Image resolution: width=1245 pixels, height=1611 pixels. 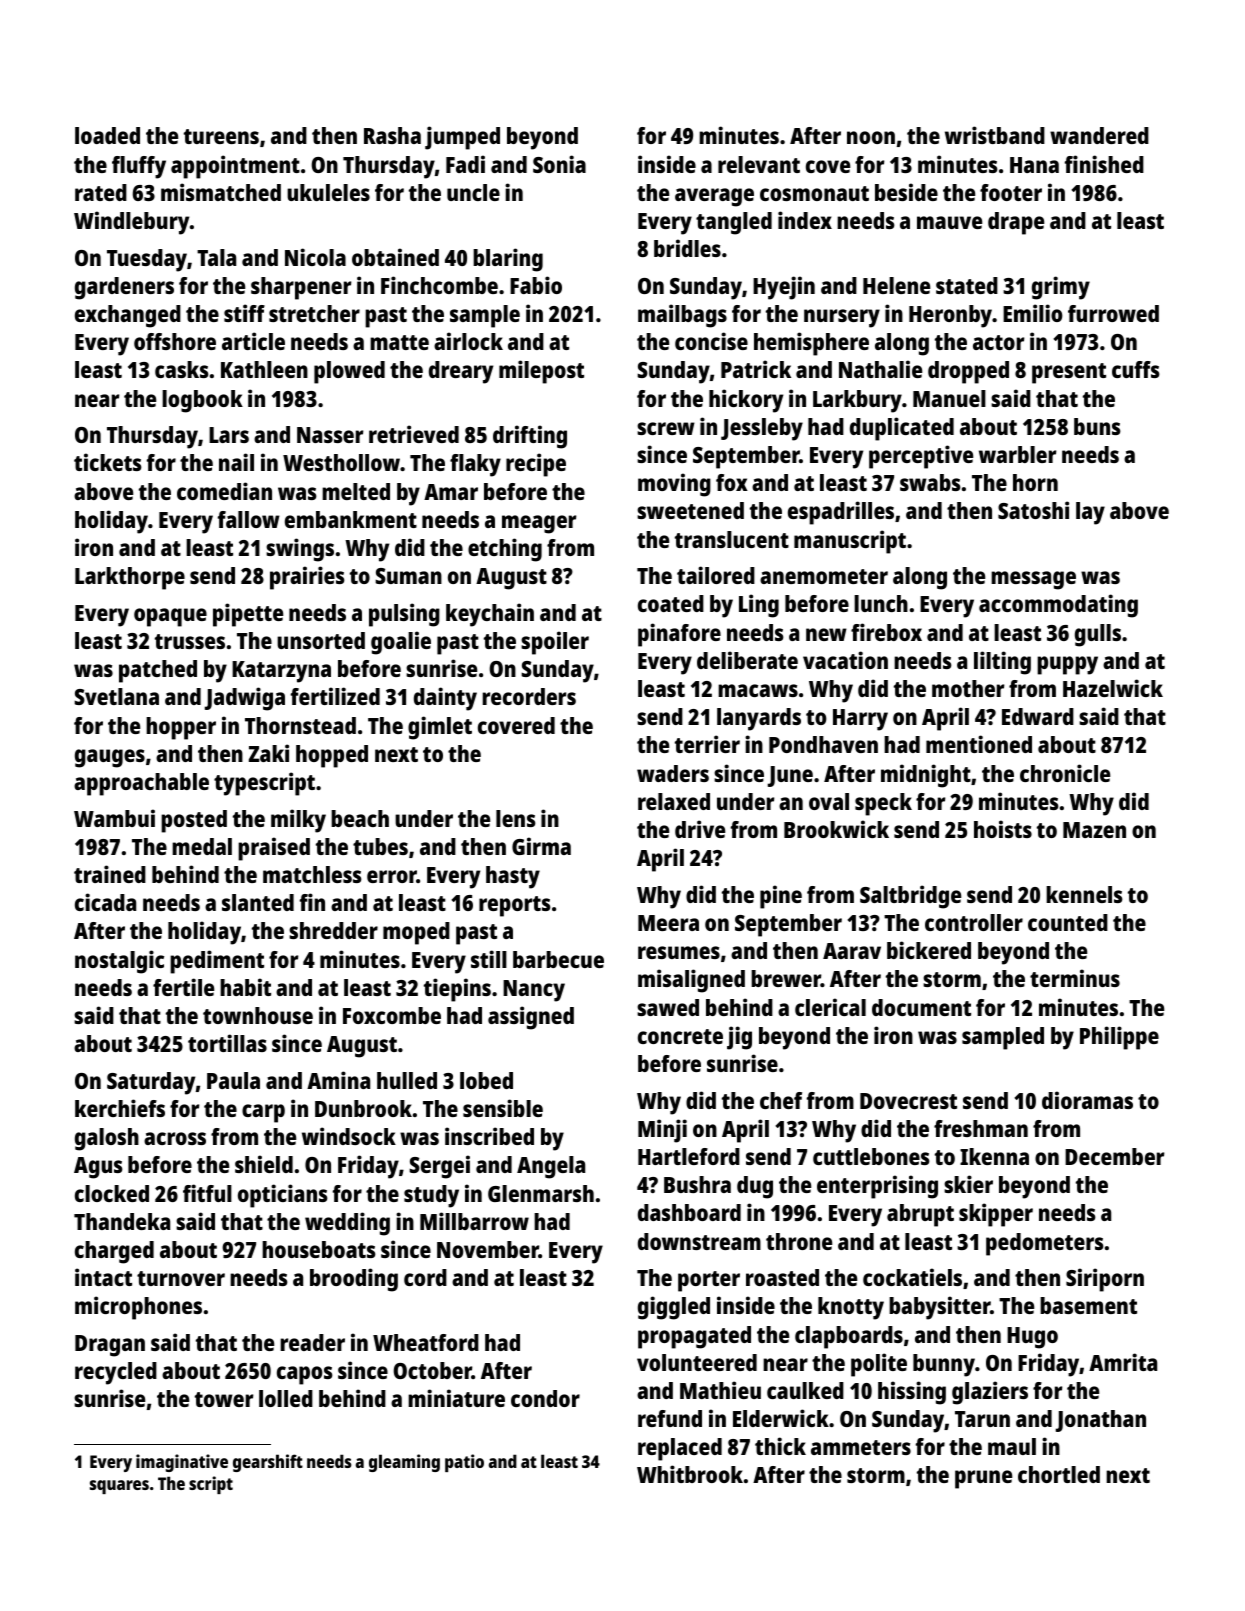 What do you see at coordinates (852, 951) in the screenshot?
I see `Aarav` at bounding box center [852, 951].
